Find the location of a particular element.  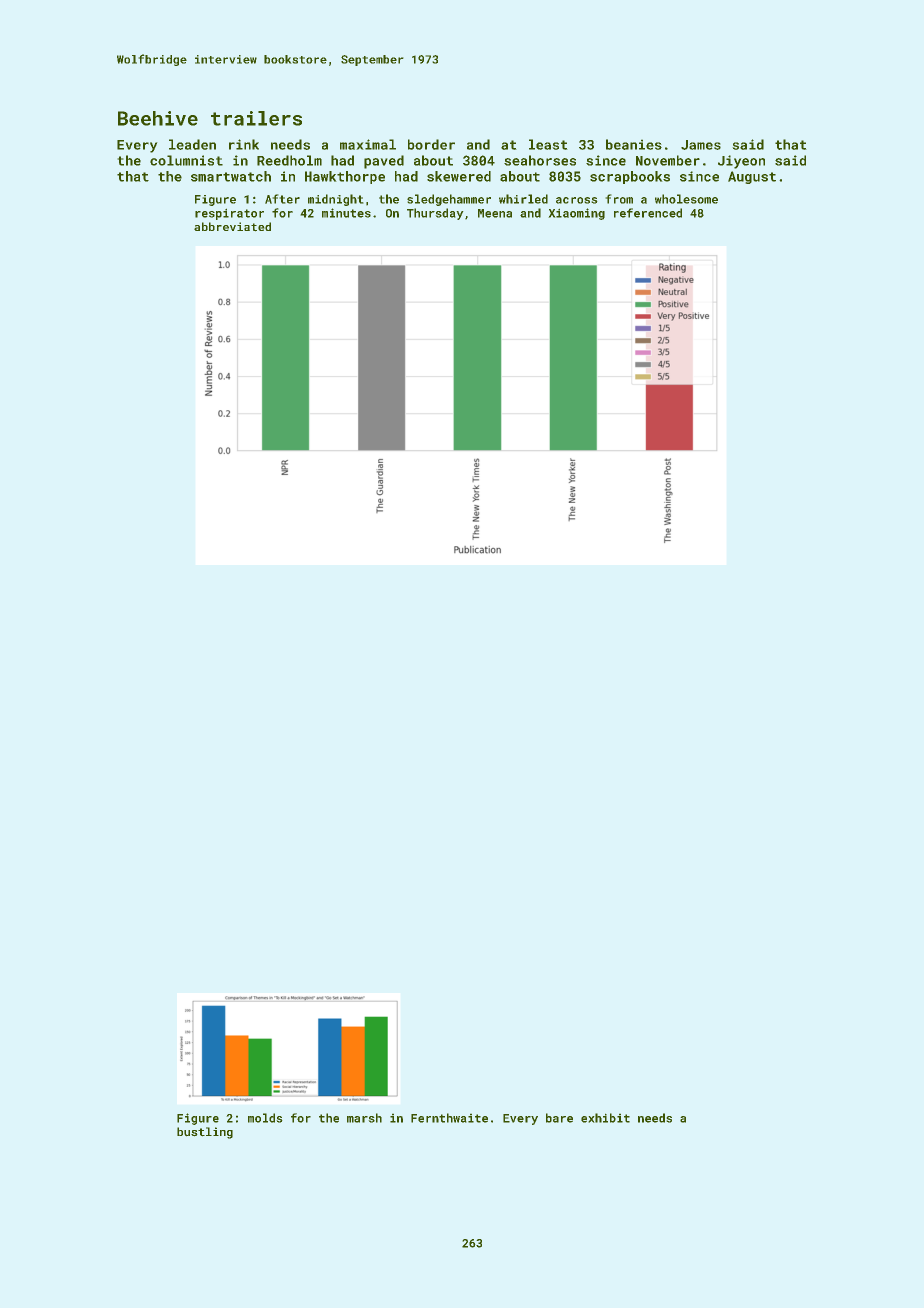

wholesome is located at coordinates (686, 199).
